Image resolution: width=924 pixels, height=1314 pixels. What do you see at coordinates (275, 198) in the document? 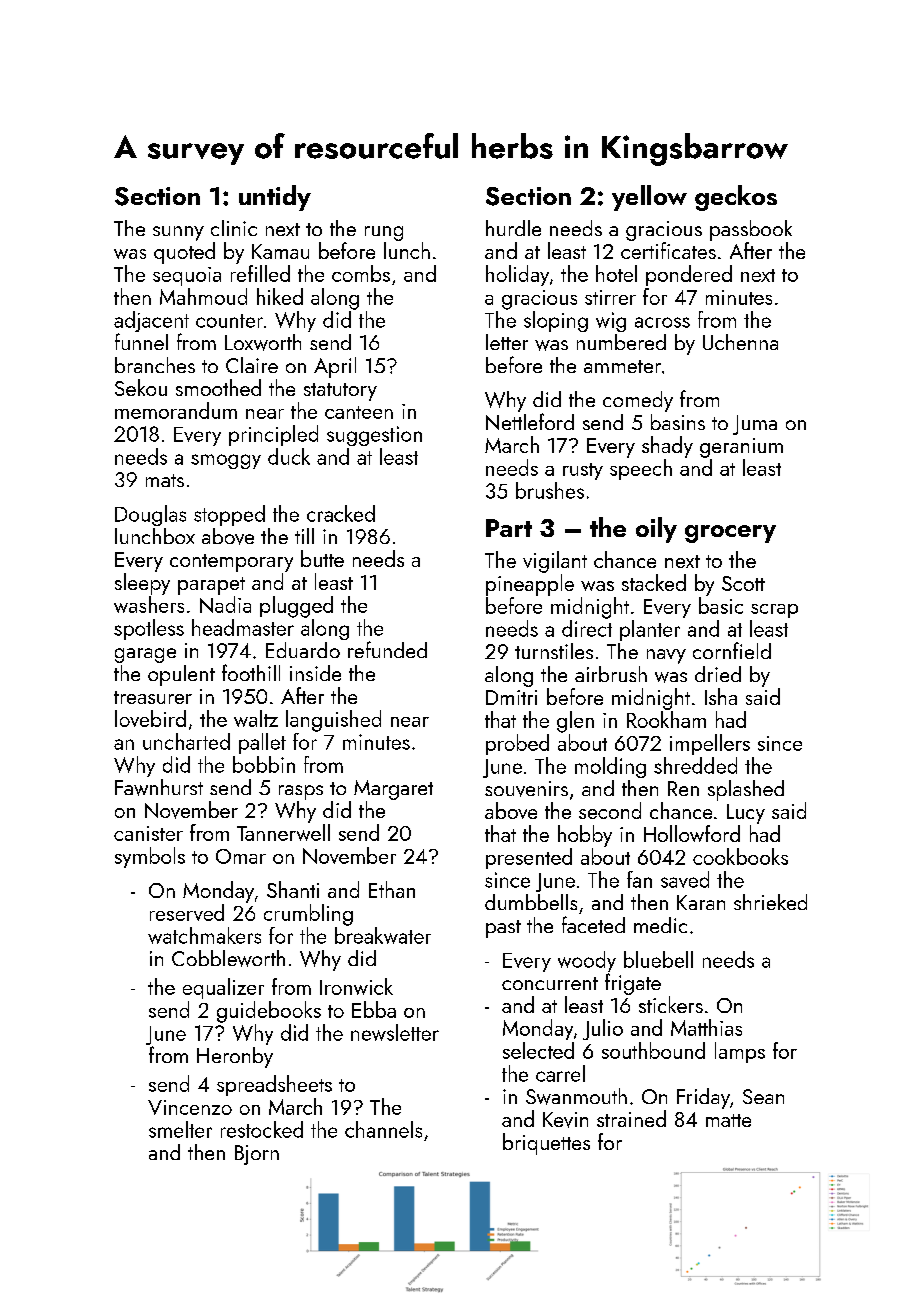
I see `untidy` at bounding box center [275, 198].
